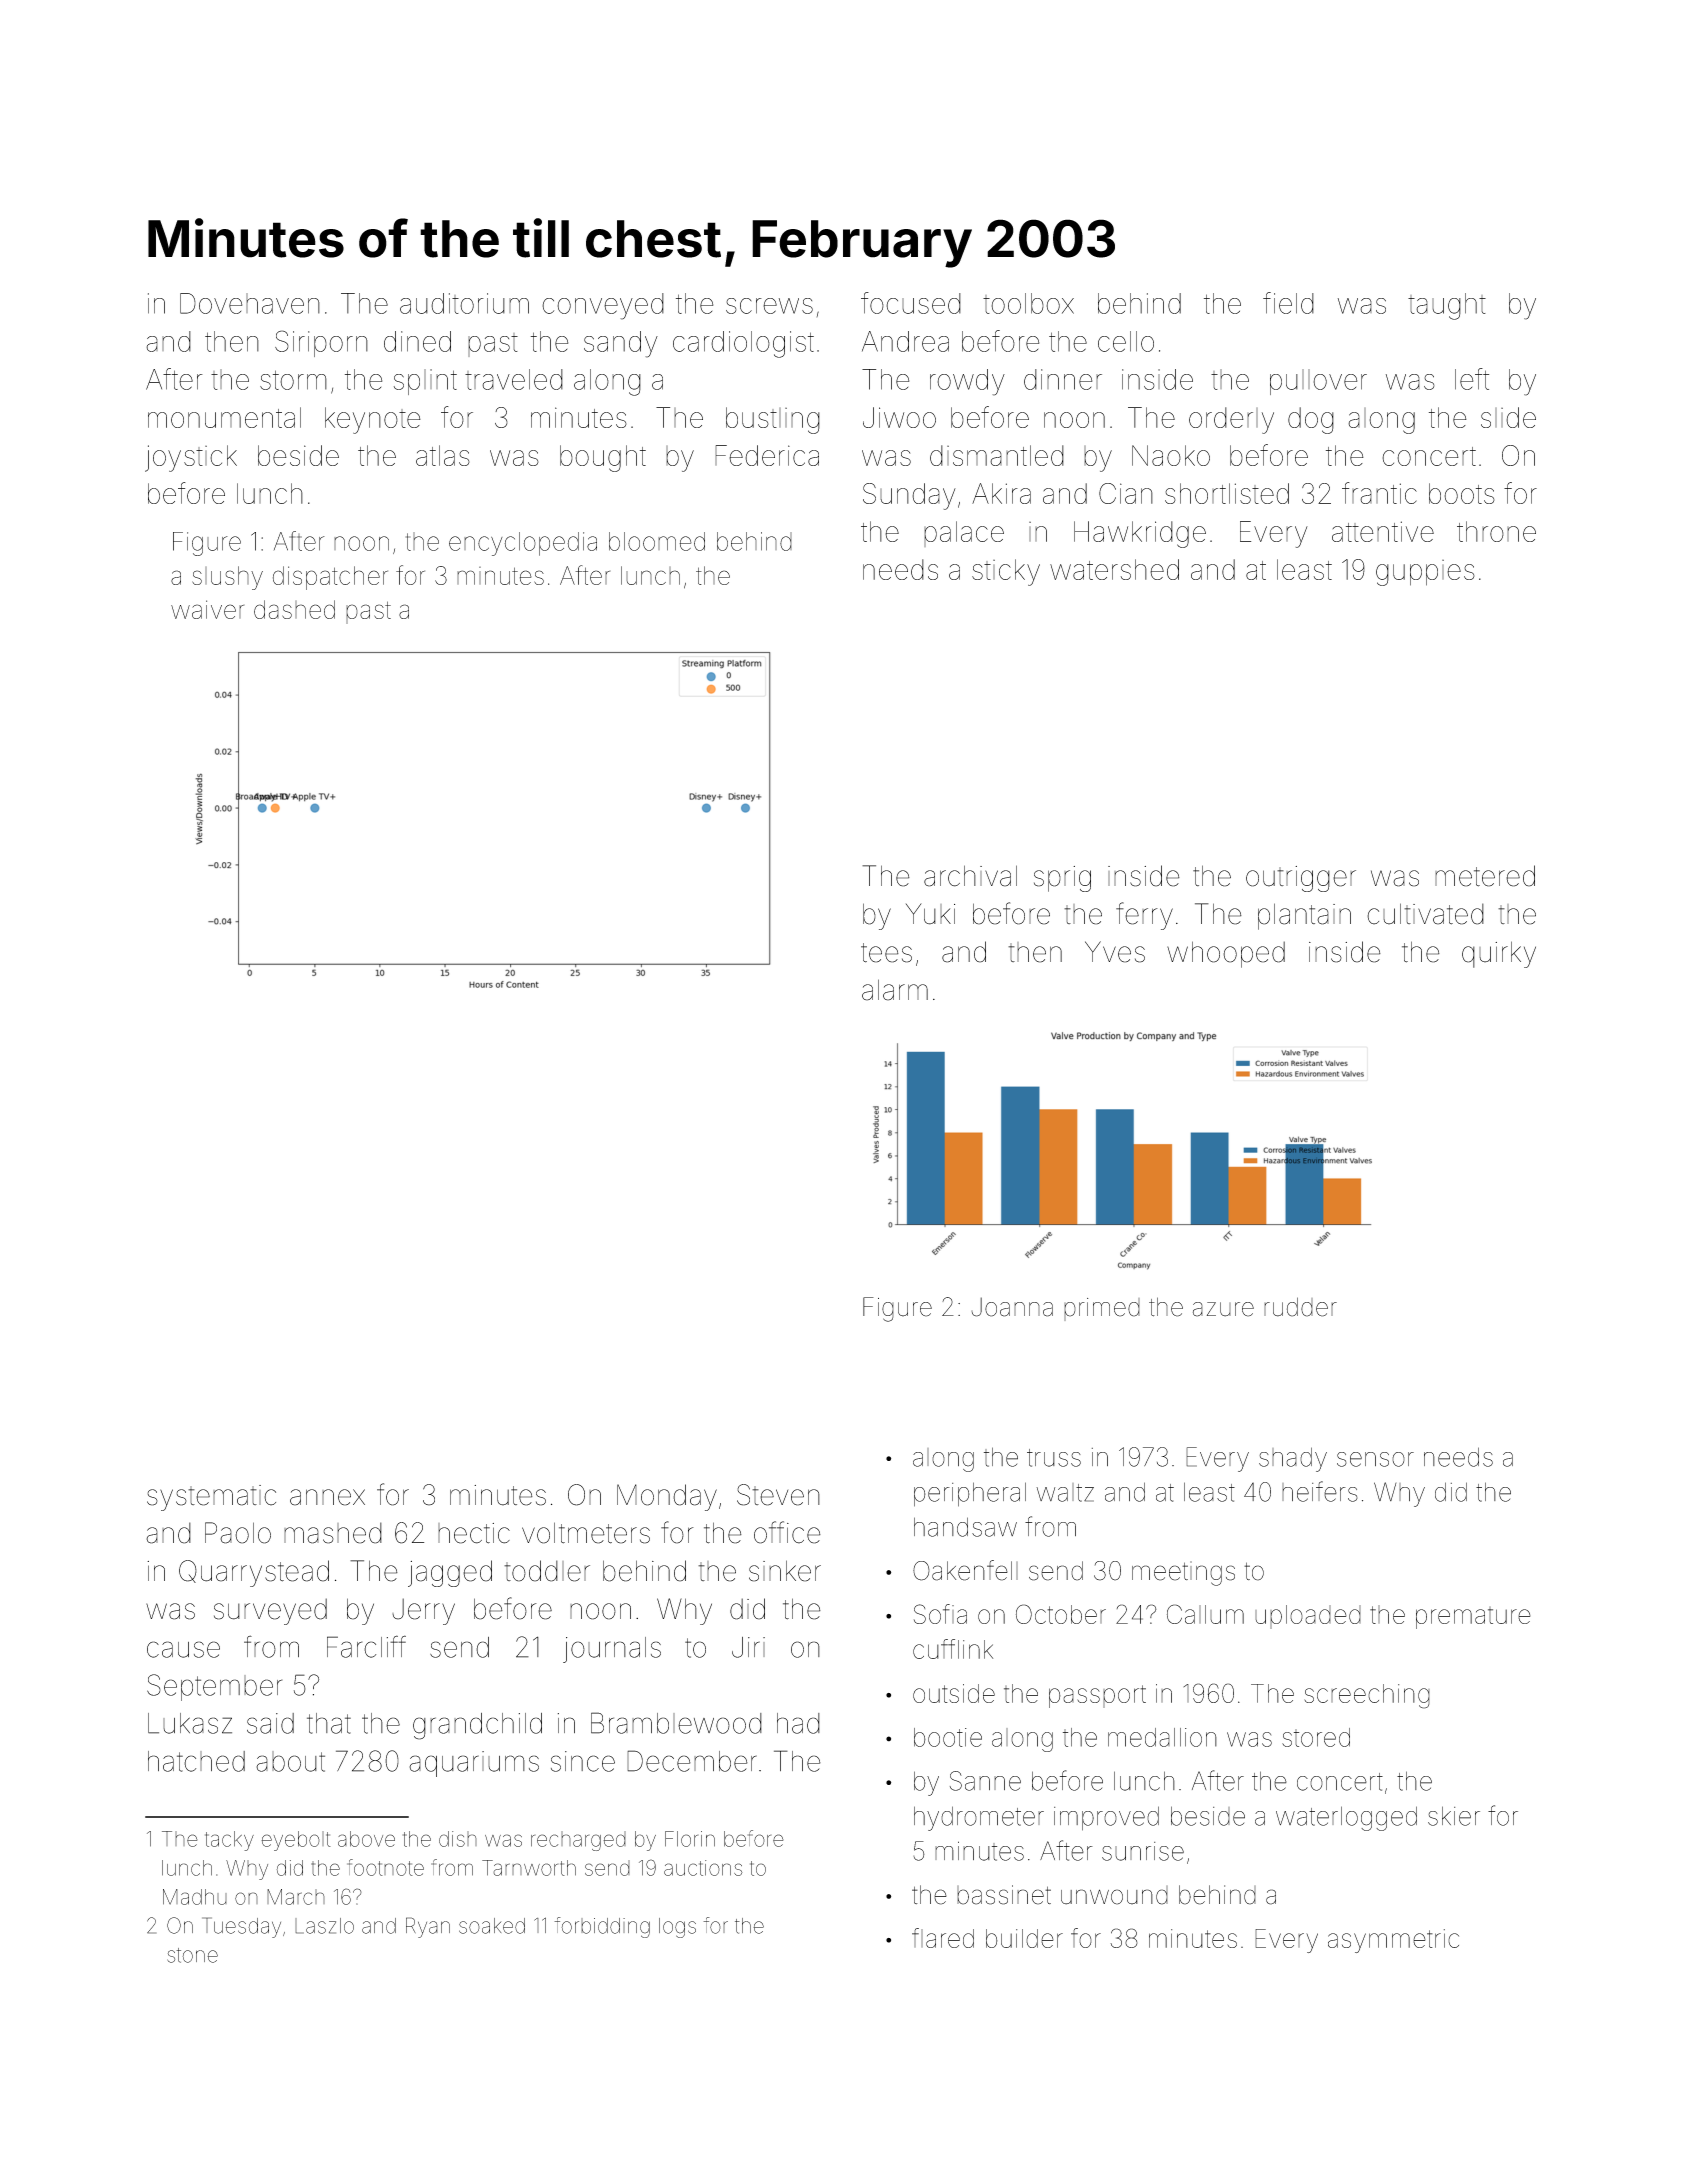 Image resolution: width=1683 pixels, height=2178 pixels. What do you see at coordinates (250, 303) in the screenshot?
I see `Dovehaven` at bounding box center [250, 303].
